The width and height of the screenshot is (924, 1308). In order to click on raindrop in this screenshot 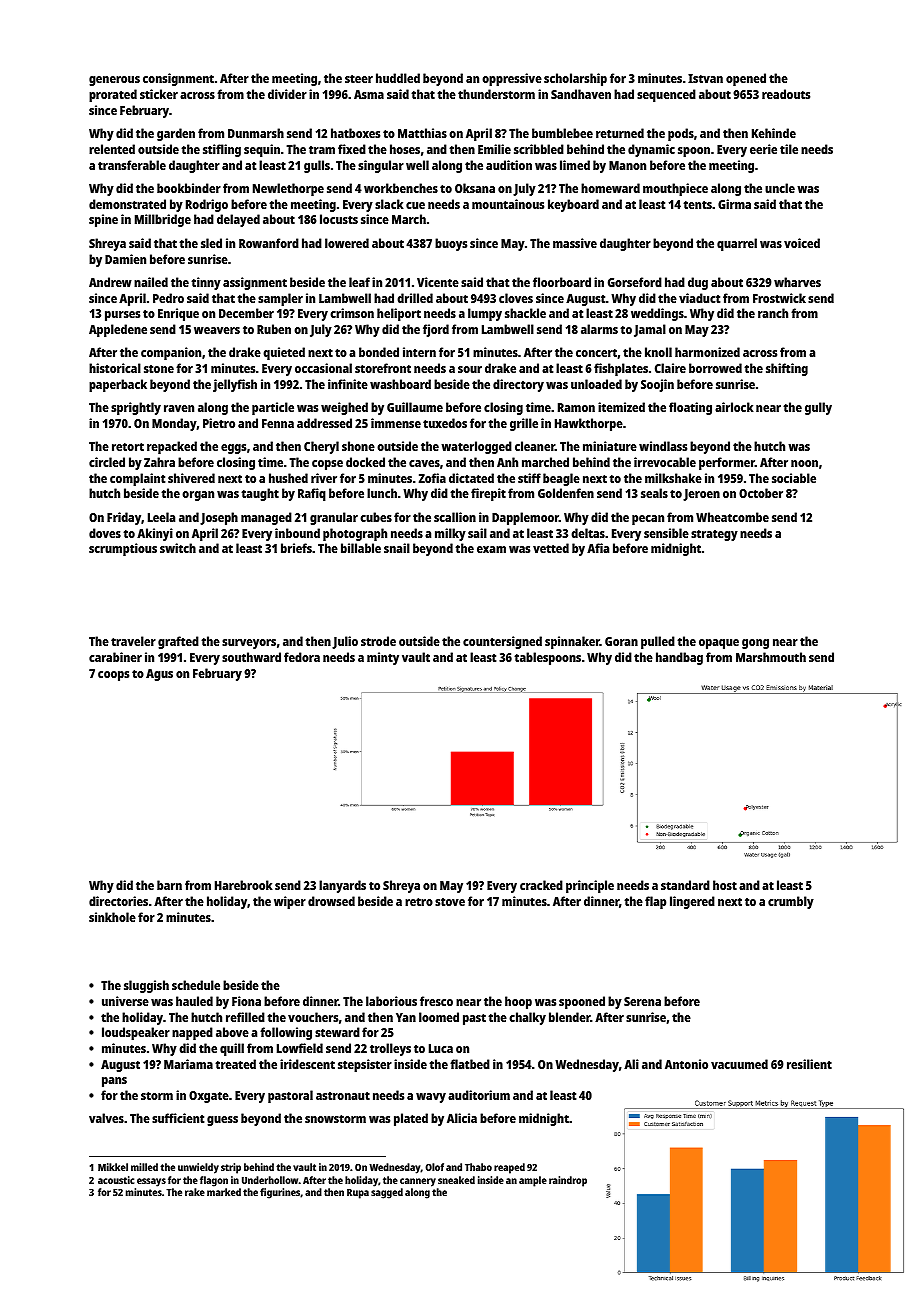, I will do `click(568, 1181)`.
